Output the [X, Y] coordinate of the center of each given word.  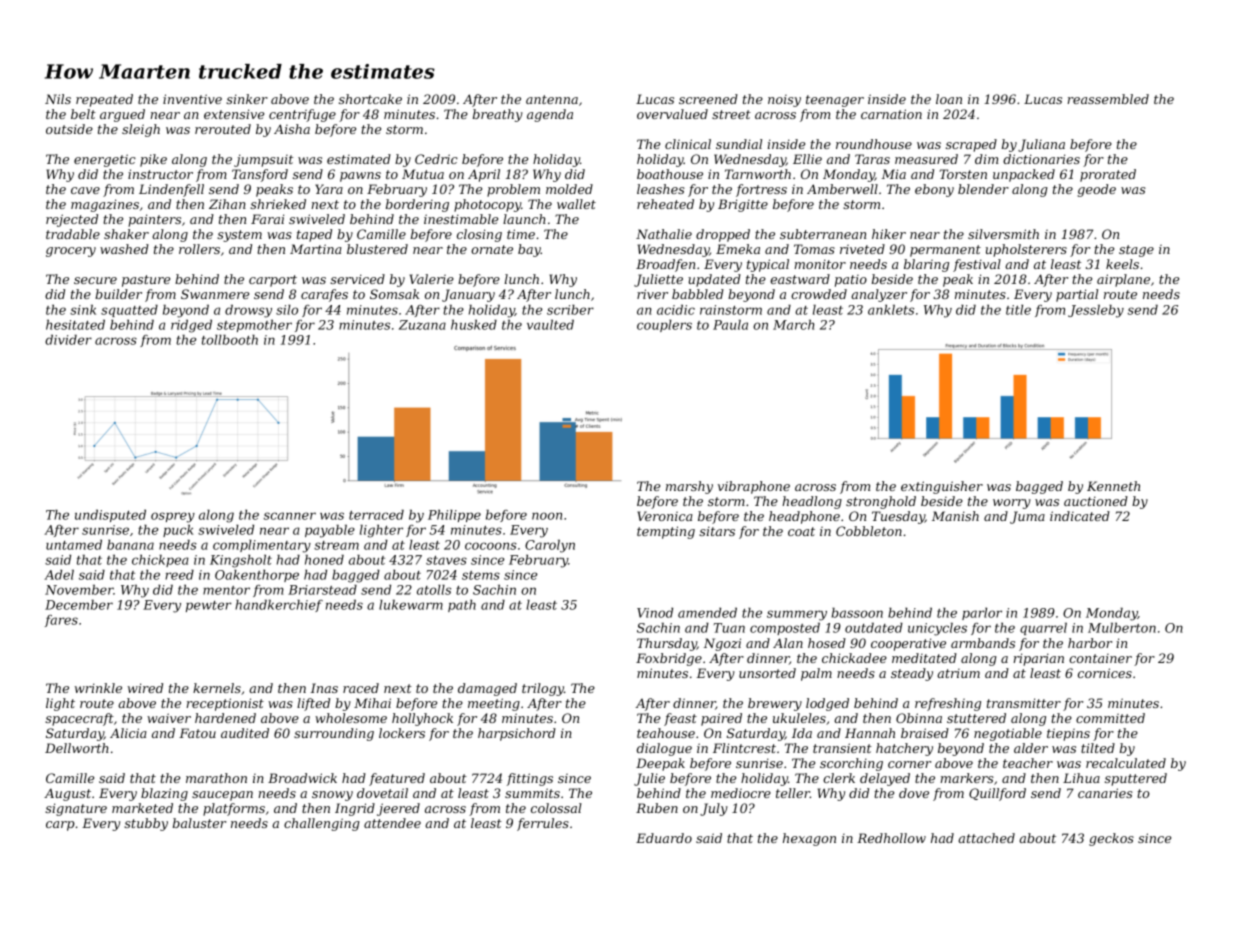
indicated [1080, 516]
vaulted [550, 324]
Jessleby [1096, 311]
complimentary [262, 546]
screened [708, 99]
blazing [164, 794]
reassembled [1108, 99]
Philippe [454, 515]
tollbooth [230, 339]
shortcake [370, 99]
